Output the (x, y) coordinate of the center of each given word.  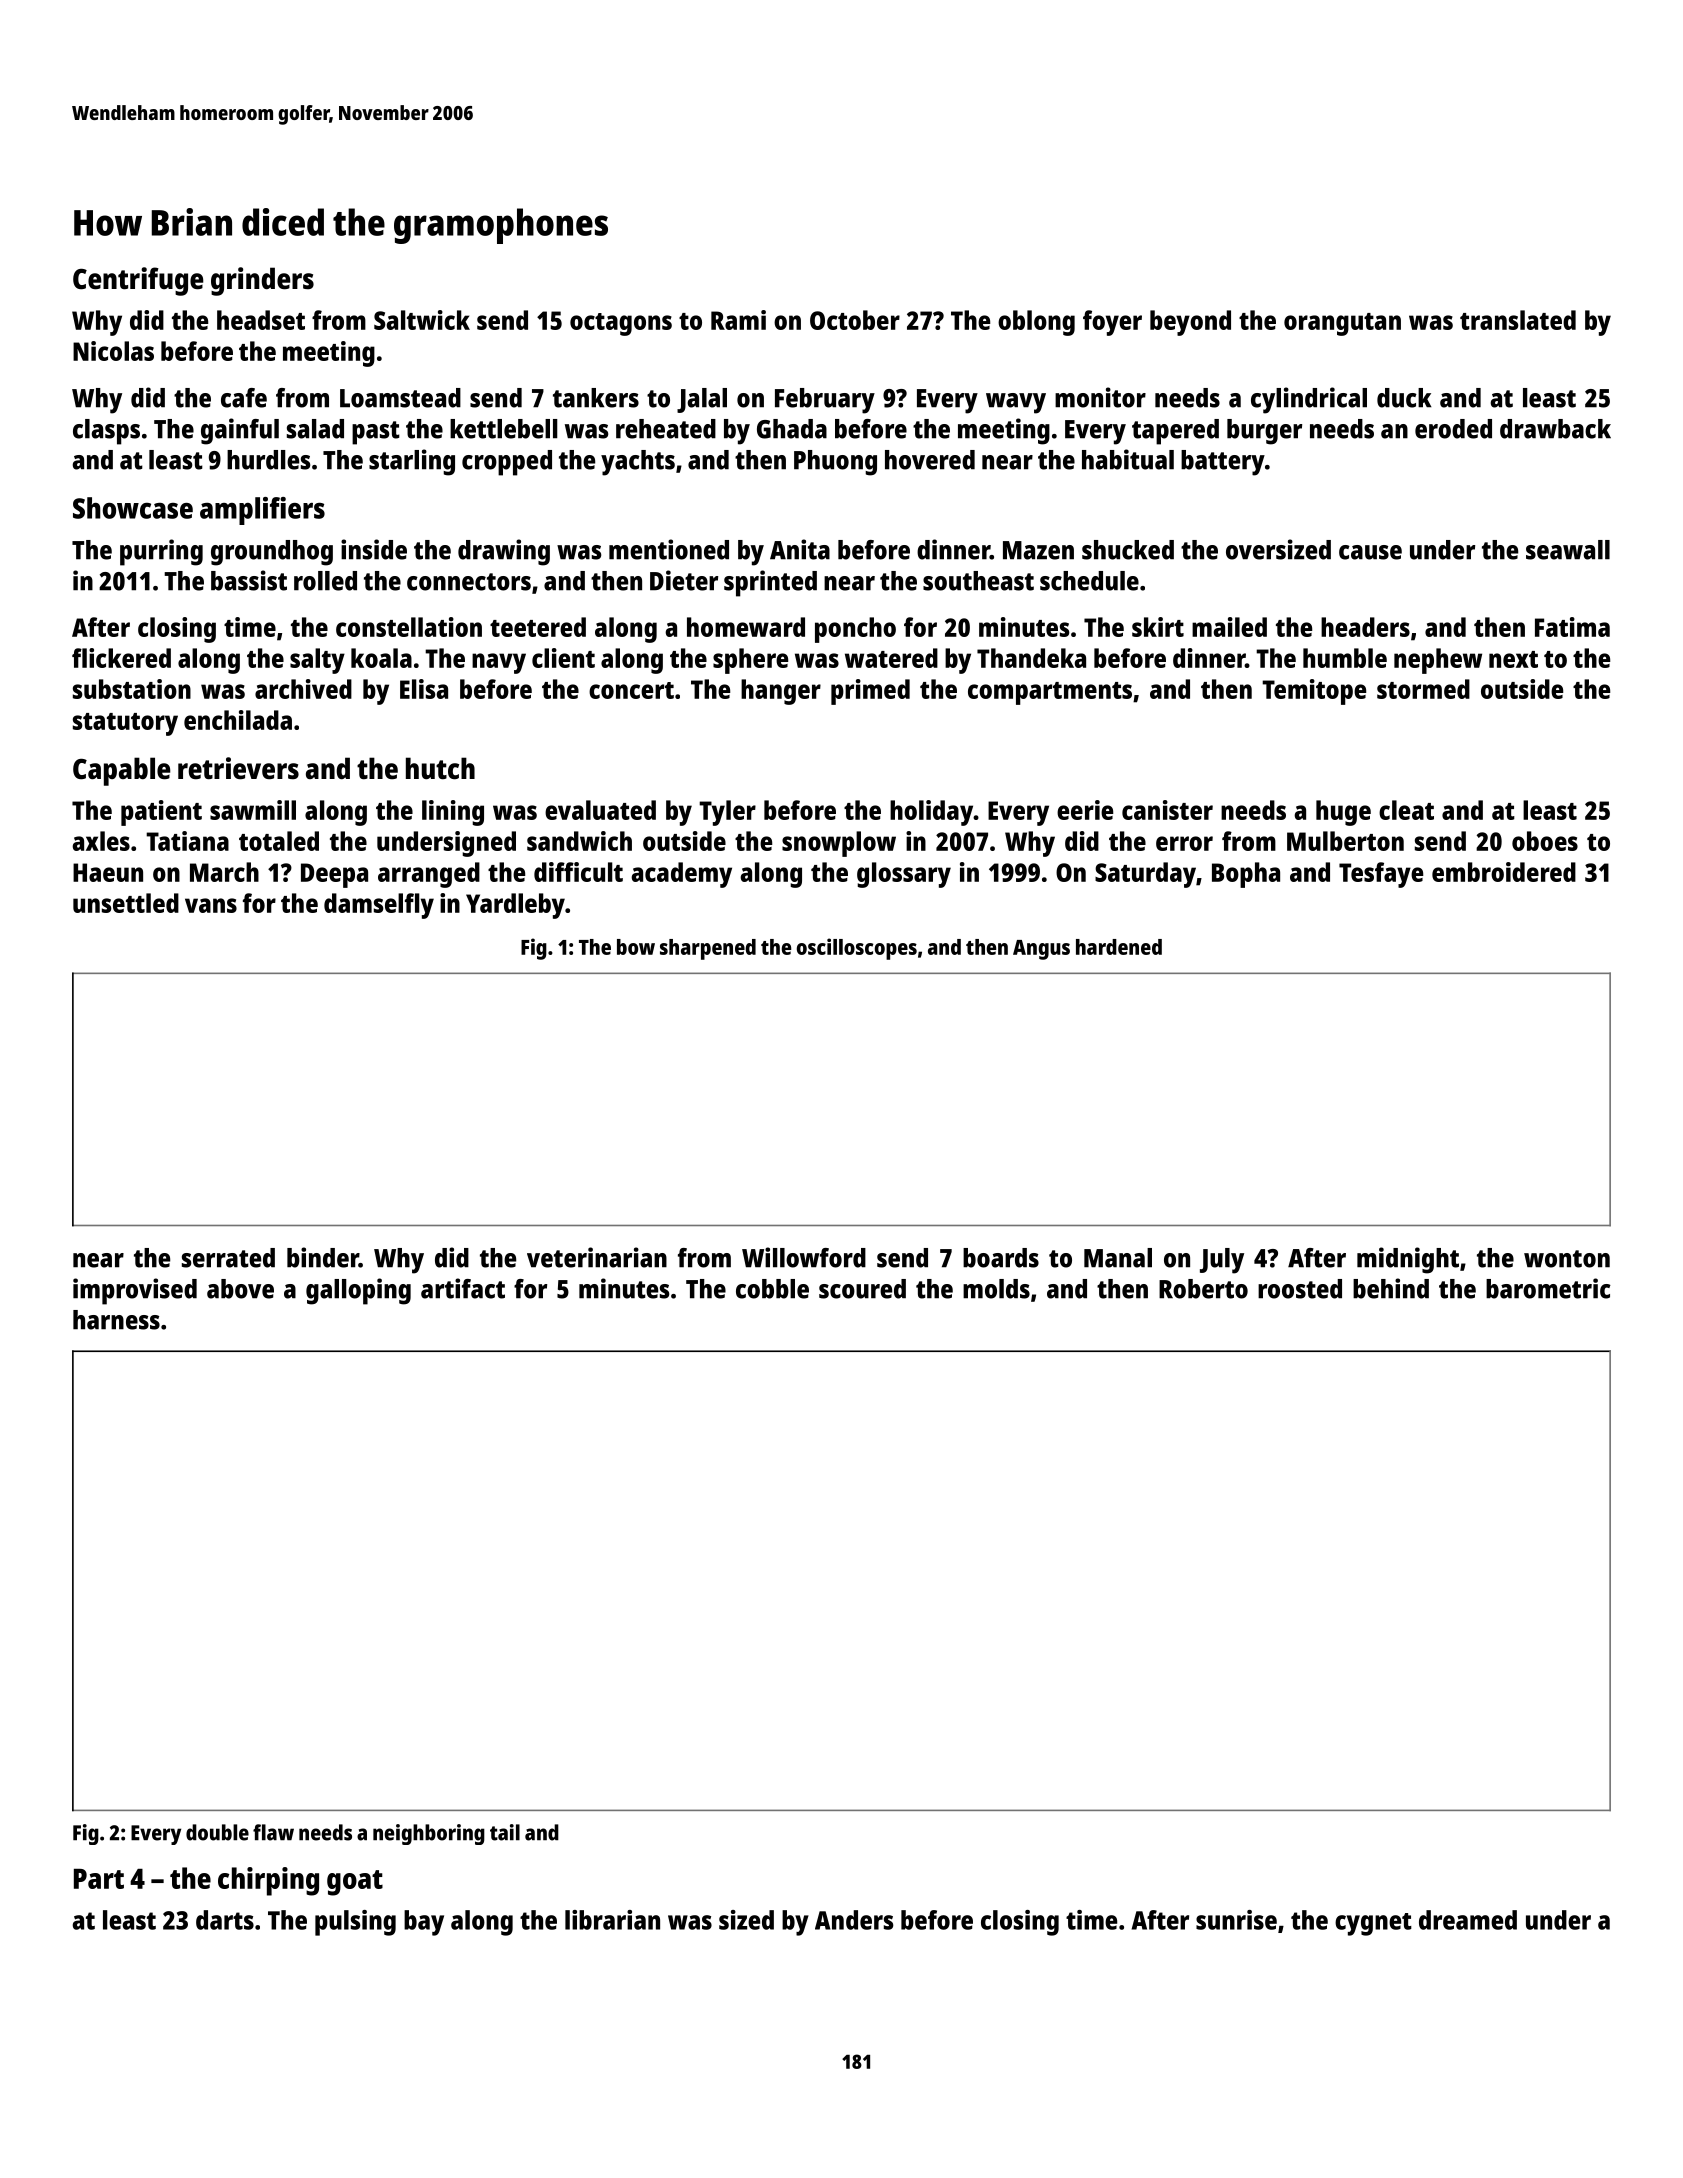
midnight (1408, 1260)
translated (1518, 320)
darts (225, 1920)
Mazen (1038, 550)
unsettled (126, 903)
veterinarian (597, 1257)
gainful (240, 431)
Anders (854, 1920)
